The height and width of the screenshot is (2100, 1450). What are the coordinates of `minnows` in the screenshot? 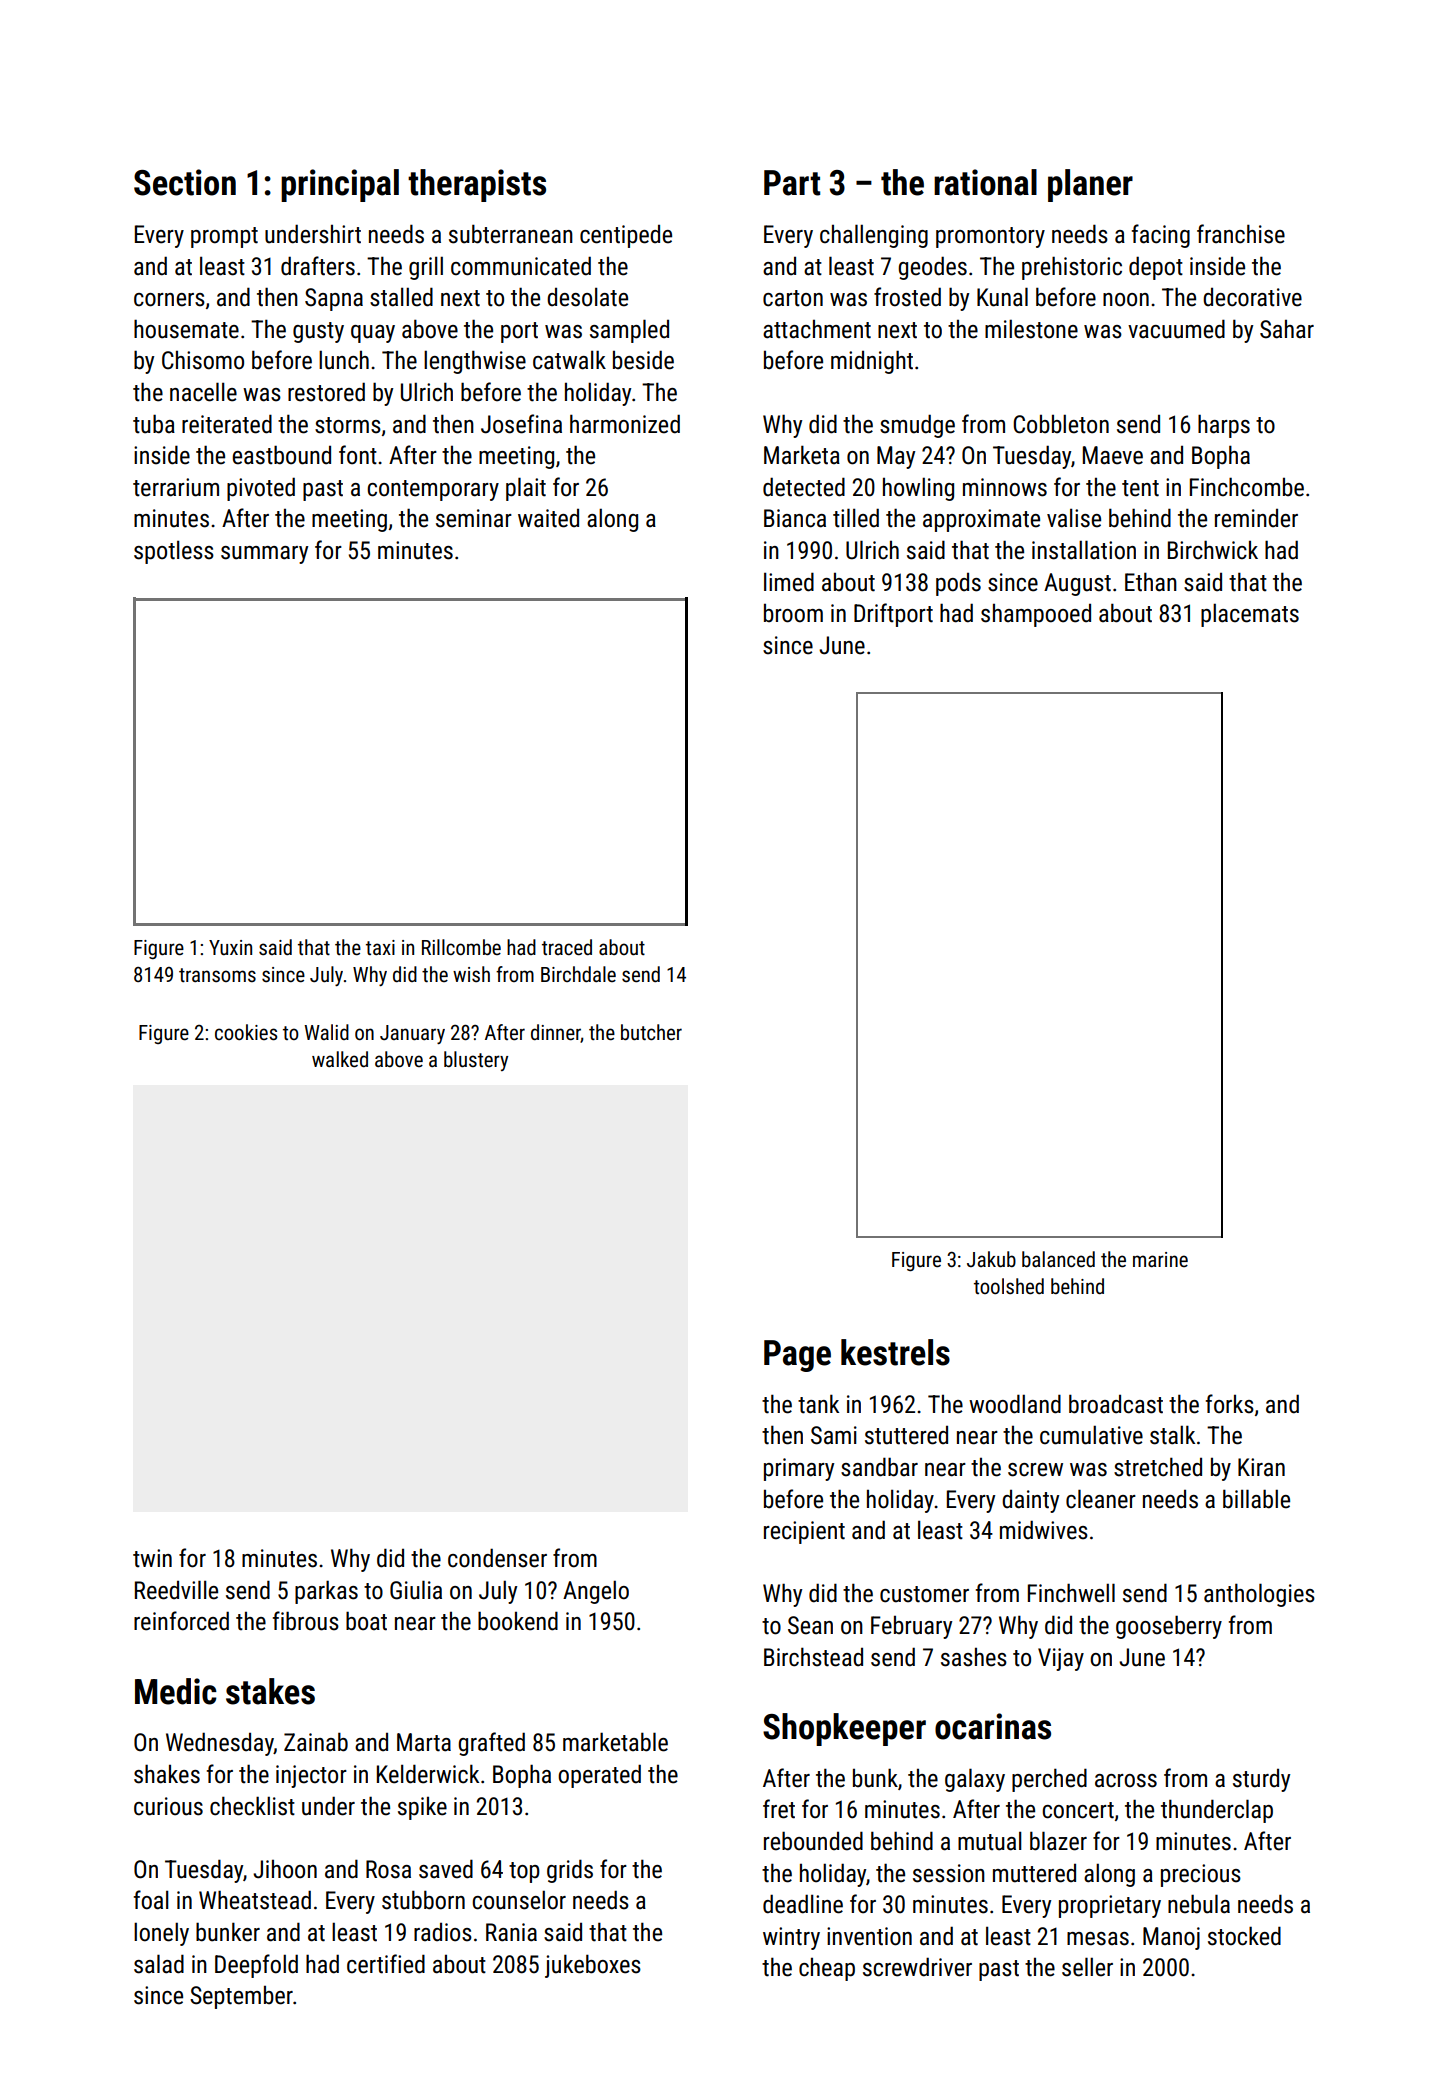 It's located at (1005, 487).
